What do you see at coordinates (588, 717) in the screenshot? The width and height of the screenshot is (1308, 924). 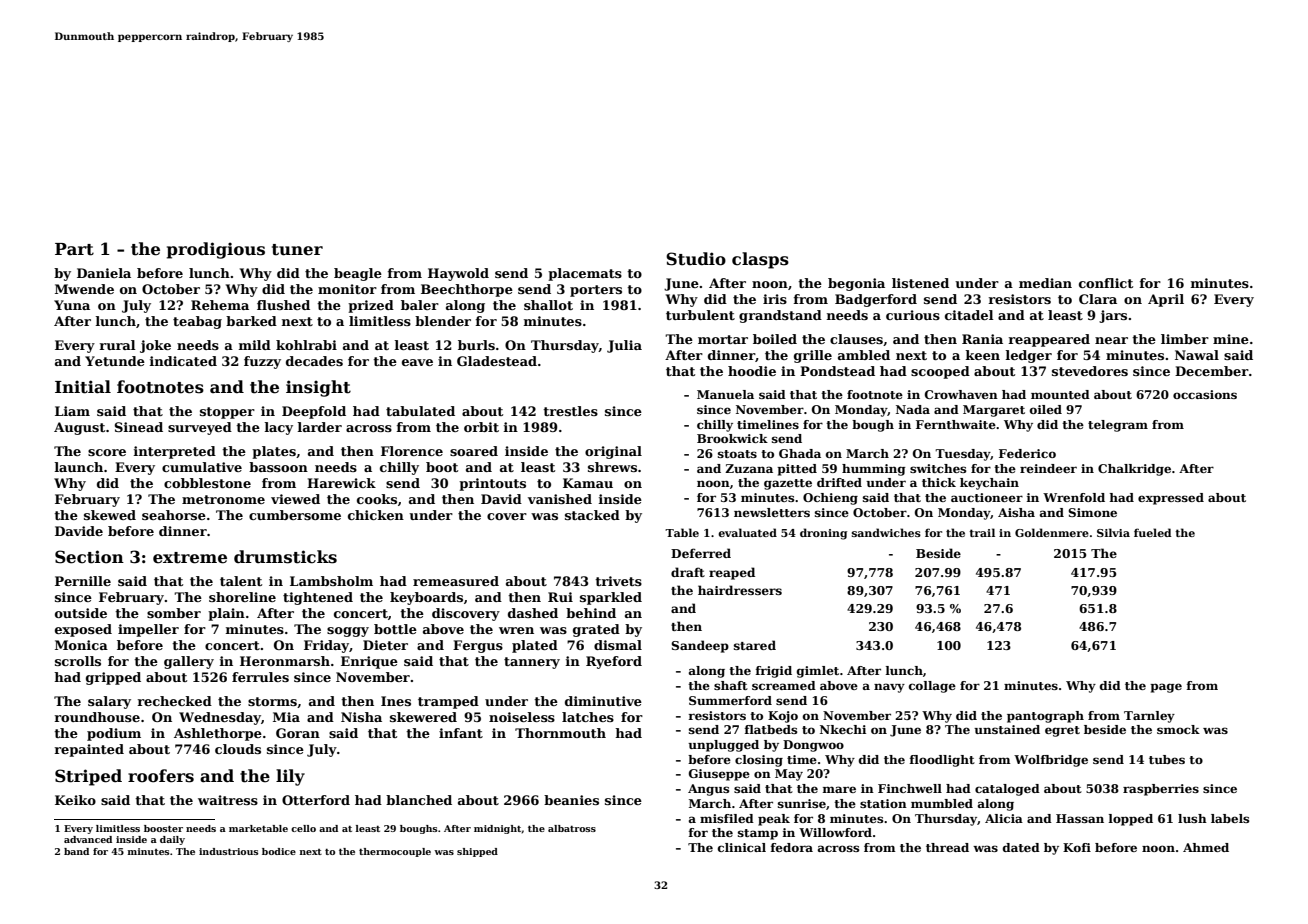 I see `latches` at bounding box center [588, 717].
